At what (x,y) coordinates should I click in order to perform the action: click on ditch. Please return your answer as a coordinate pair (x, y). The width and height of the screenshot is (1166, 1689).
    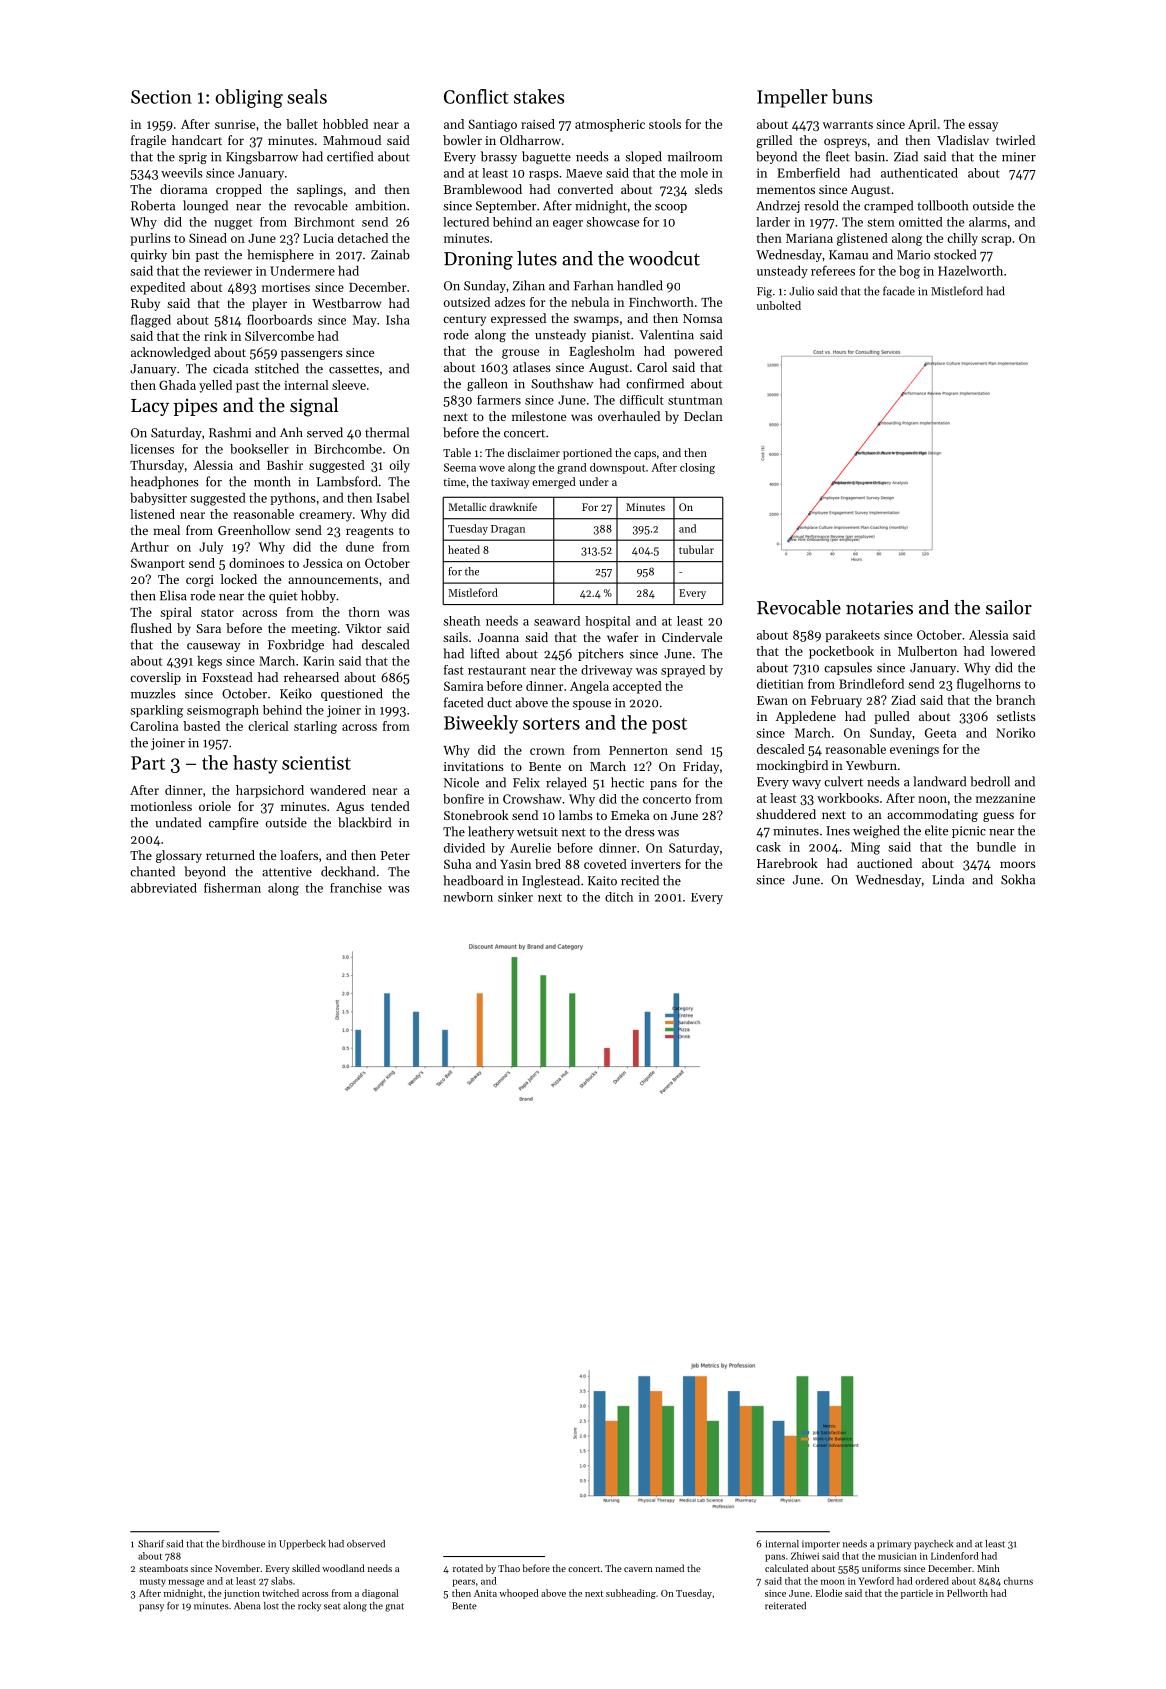
    Looking at the image, I should click on (619, 897).
